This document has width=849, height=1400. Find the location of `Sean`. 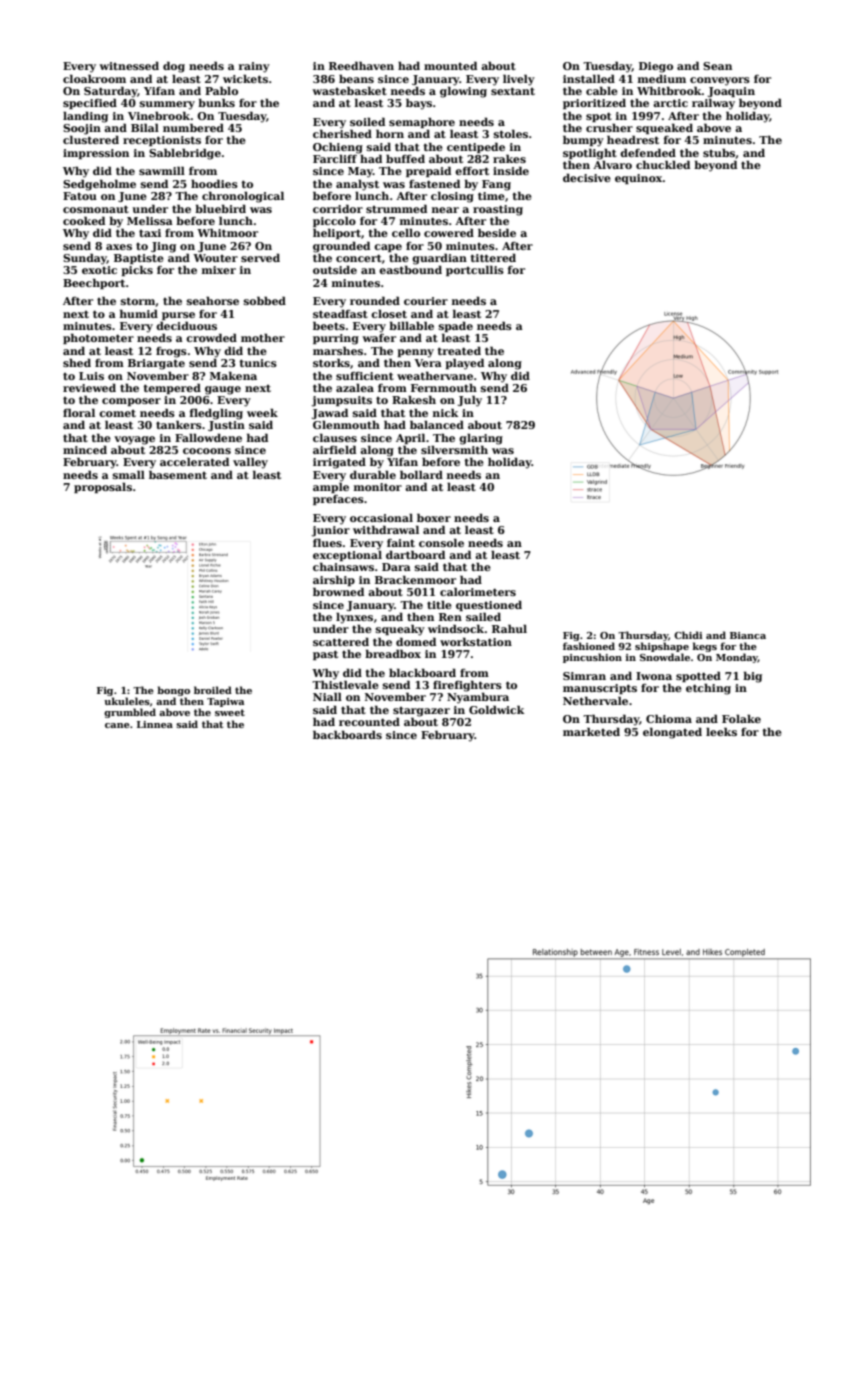

Sean is located at coordinates (717, 66).
